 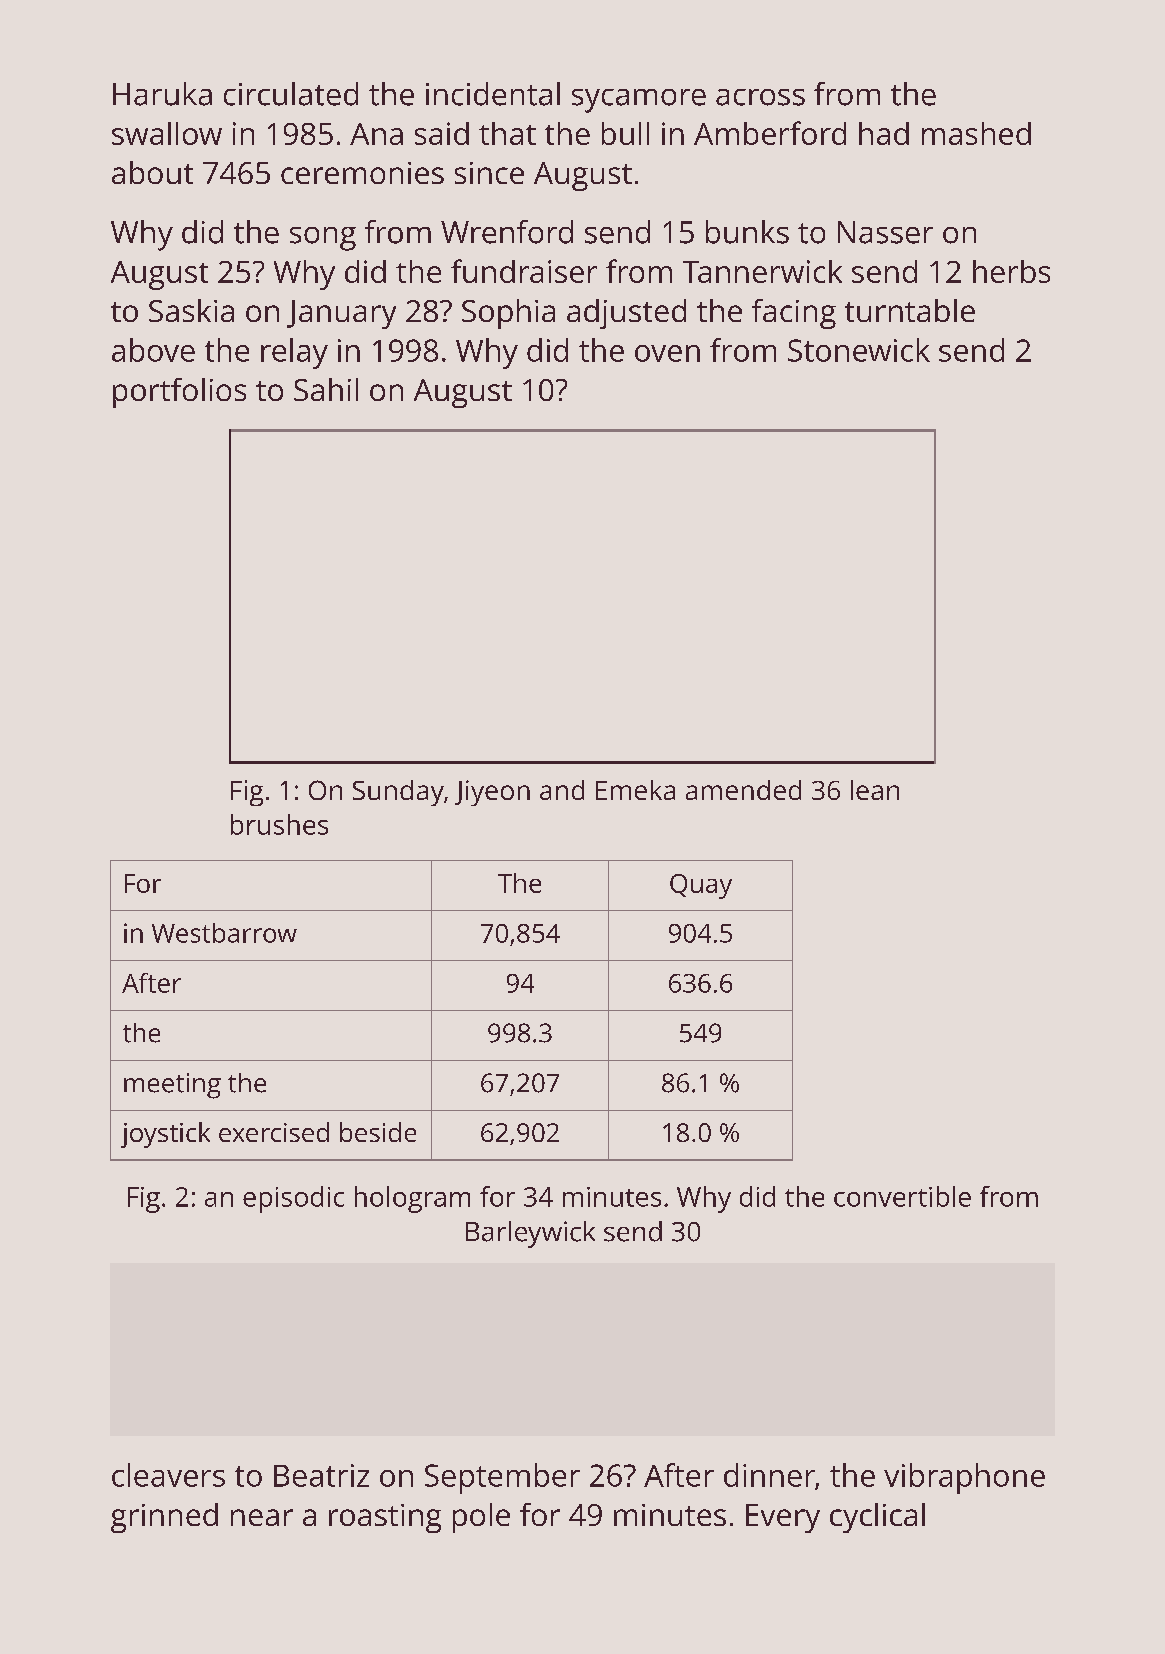 What do you see at coordinates (398, 793) in the screenshot?
I see `Sunday` at bounding box center [398, 793].
